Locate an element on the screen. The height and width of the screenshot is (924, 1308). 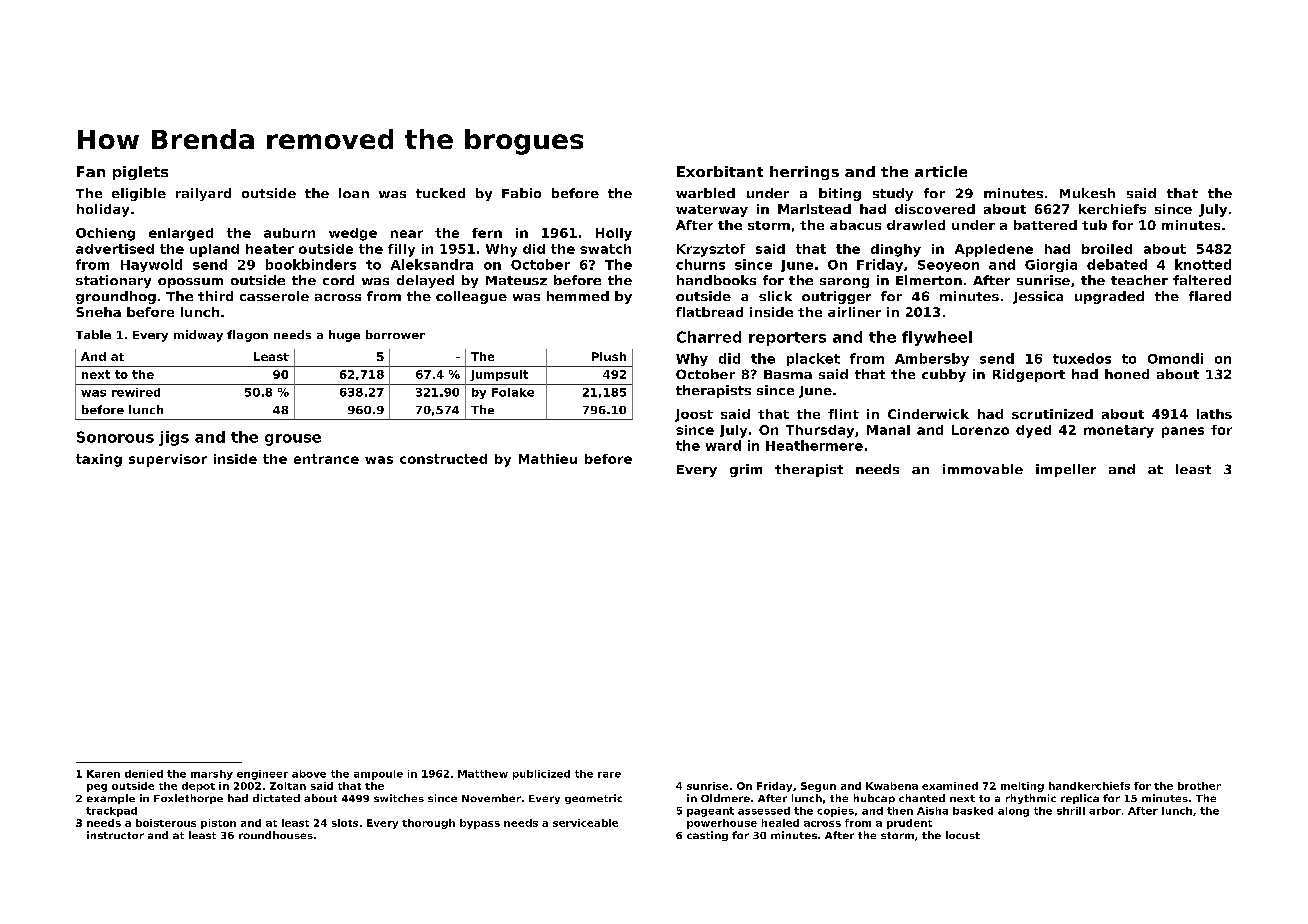
brother is located at coordinates (1199, 786).
